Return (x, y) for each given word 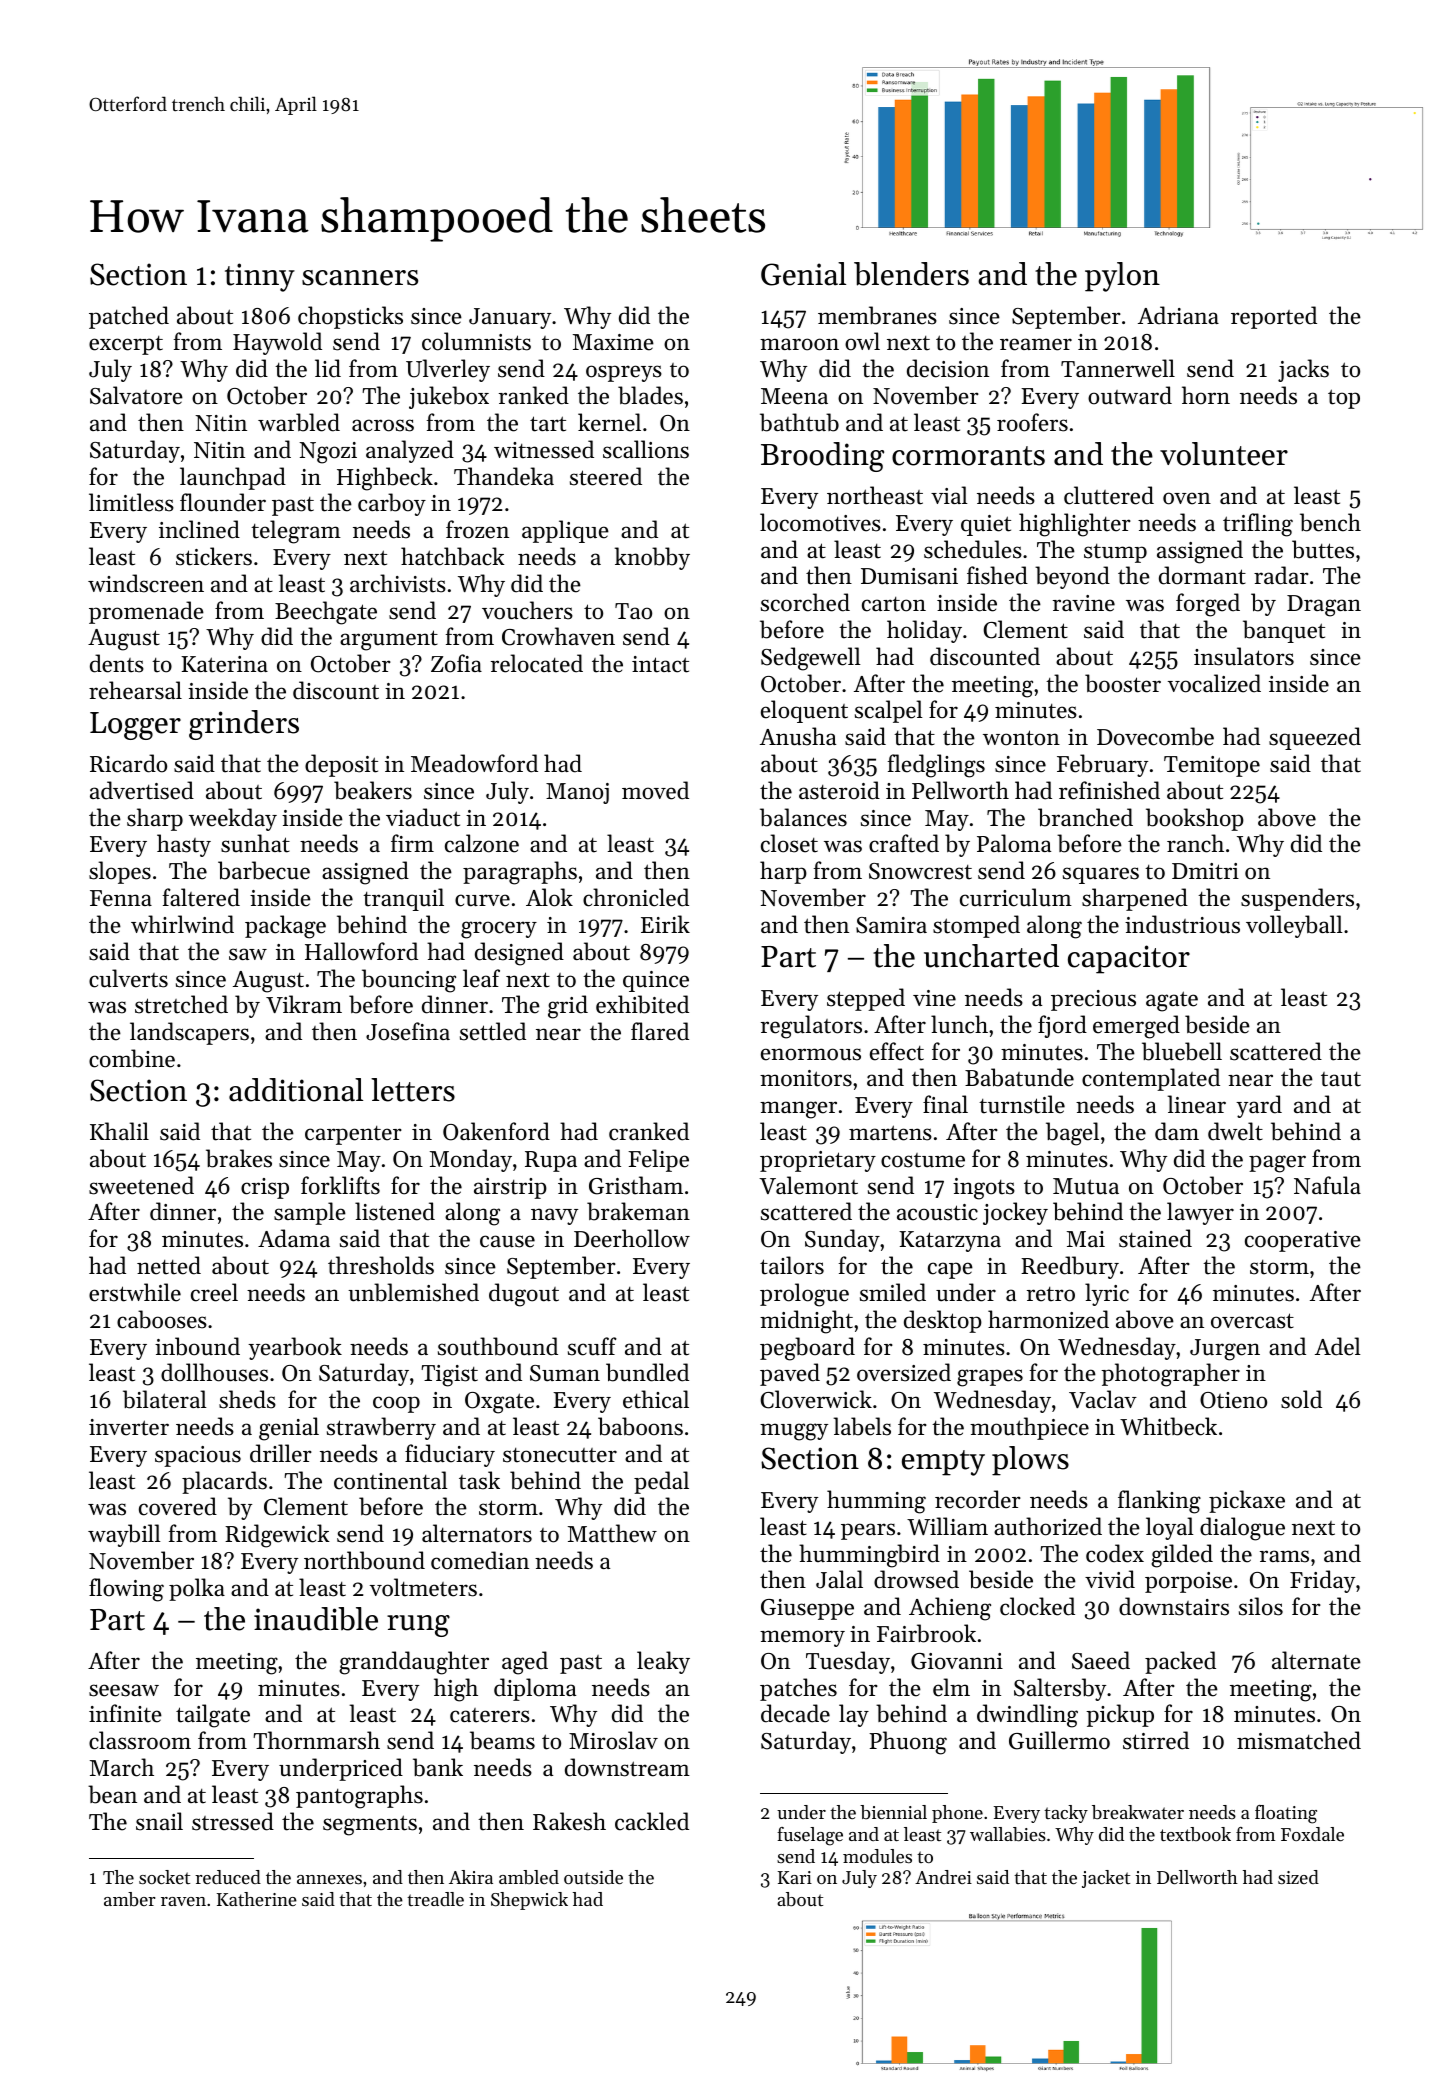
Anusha (798, 736)
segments (370, 1825)
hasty (184, 845)
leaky (663, 1662)
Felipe (658, 1160)
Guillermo (1059, 1740)
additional (296, 1090)
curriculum (1016, 897)
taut (1341, 1079)
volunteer (1224, 454)
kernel (609, 422)
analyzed (410, 451)
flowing (126, 1590)
